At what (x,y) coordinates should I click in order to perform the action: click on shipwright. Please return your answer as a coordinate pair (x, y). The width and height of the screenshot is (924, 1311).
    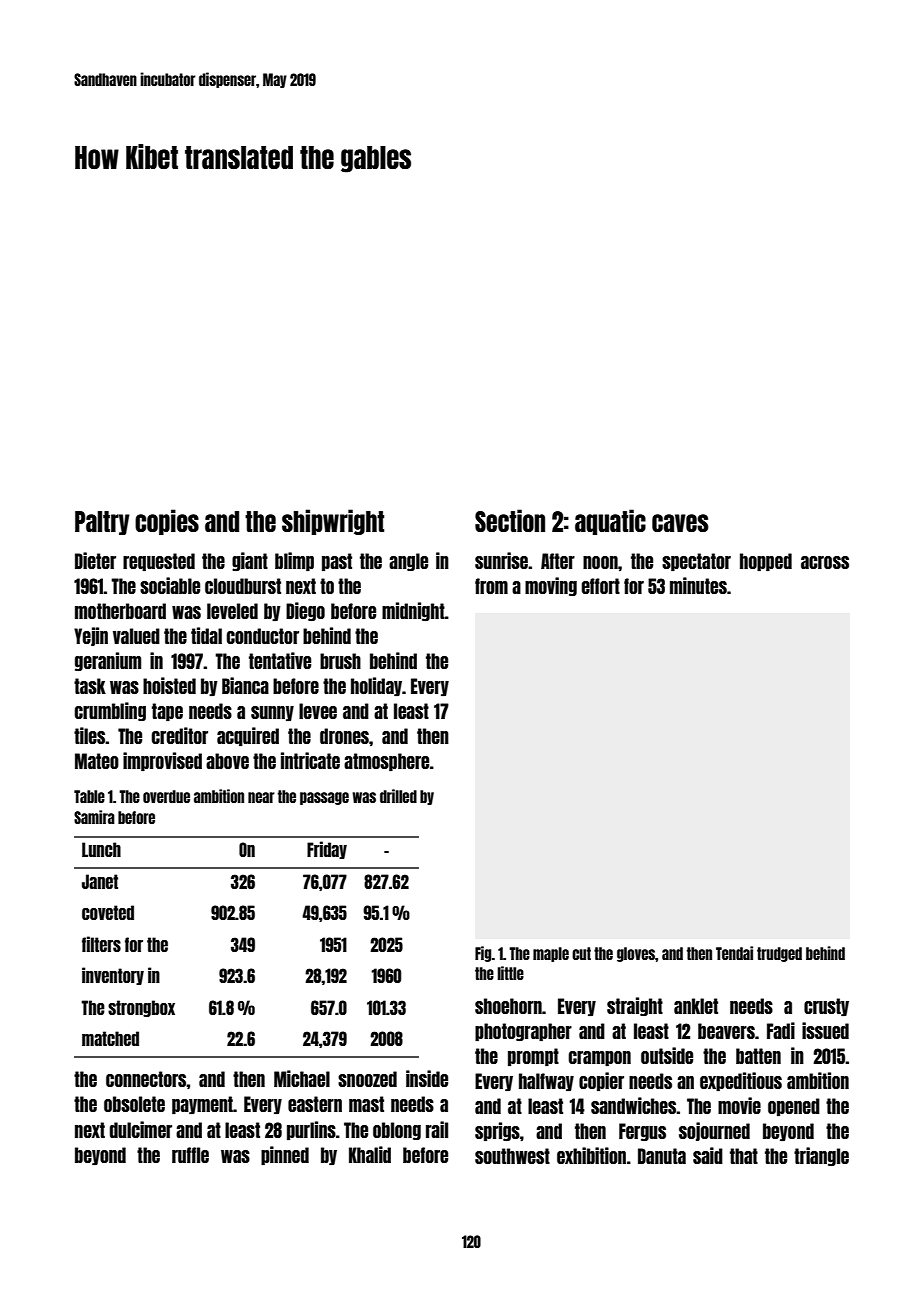
    Looking at the image, I should click on (333, 522).
